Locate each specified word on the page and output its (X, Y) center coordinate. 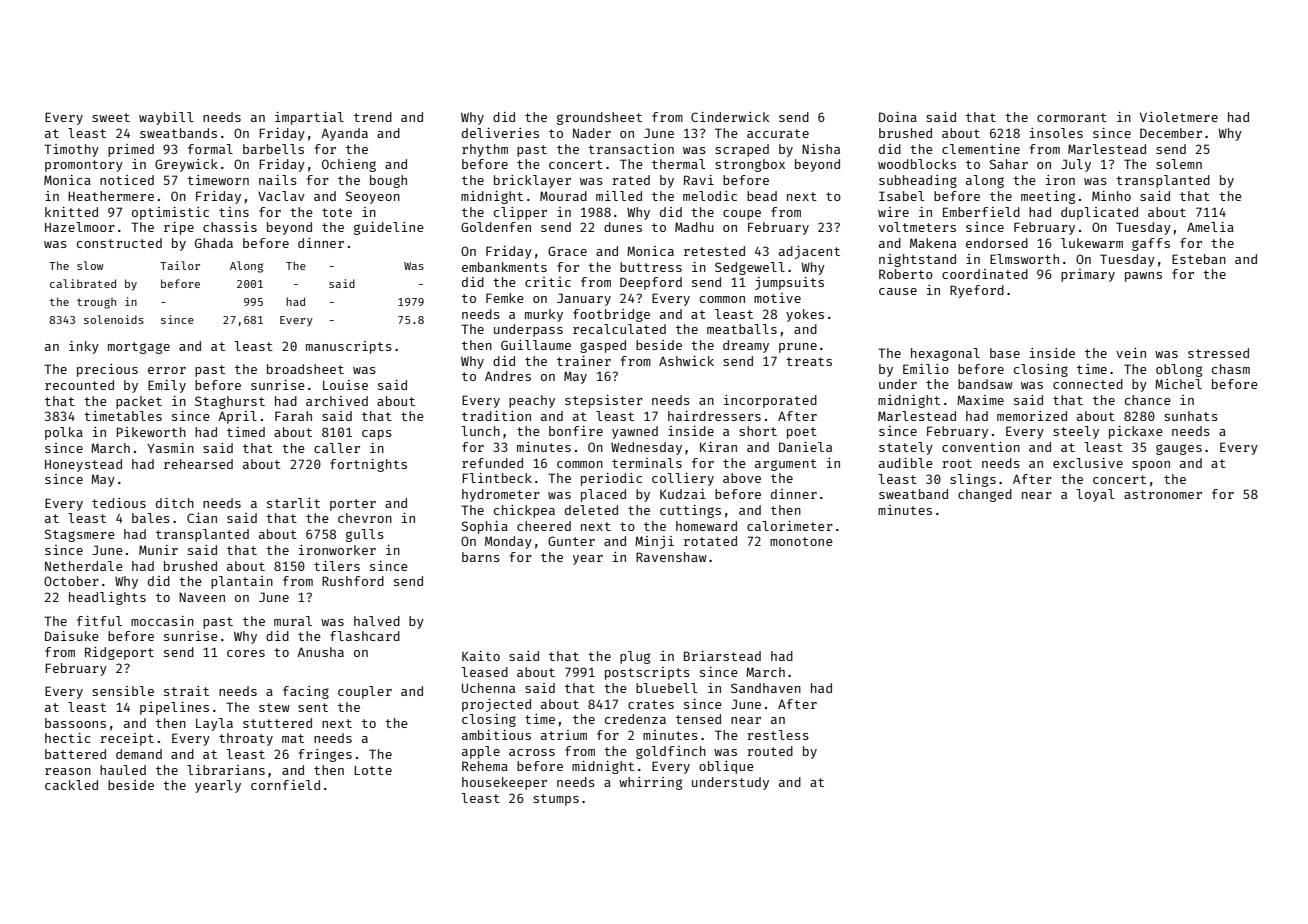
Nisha (821, 149)
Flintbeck (497, 478)
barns (481, 557)
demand (139, 754)
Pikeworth (151, 432)
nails (278, 180)
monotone (801, 541)
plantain (242, 582)
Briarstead (722, 656)
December (1171, 133)
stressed (1218, 353)
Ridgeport (119, 653)
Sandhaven (766, 688)
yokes (805, 315)
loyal (1095, 495)
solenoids (114, 319)
